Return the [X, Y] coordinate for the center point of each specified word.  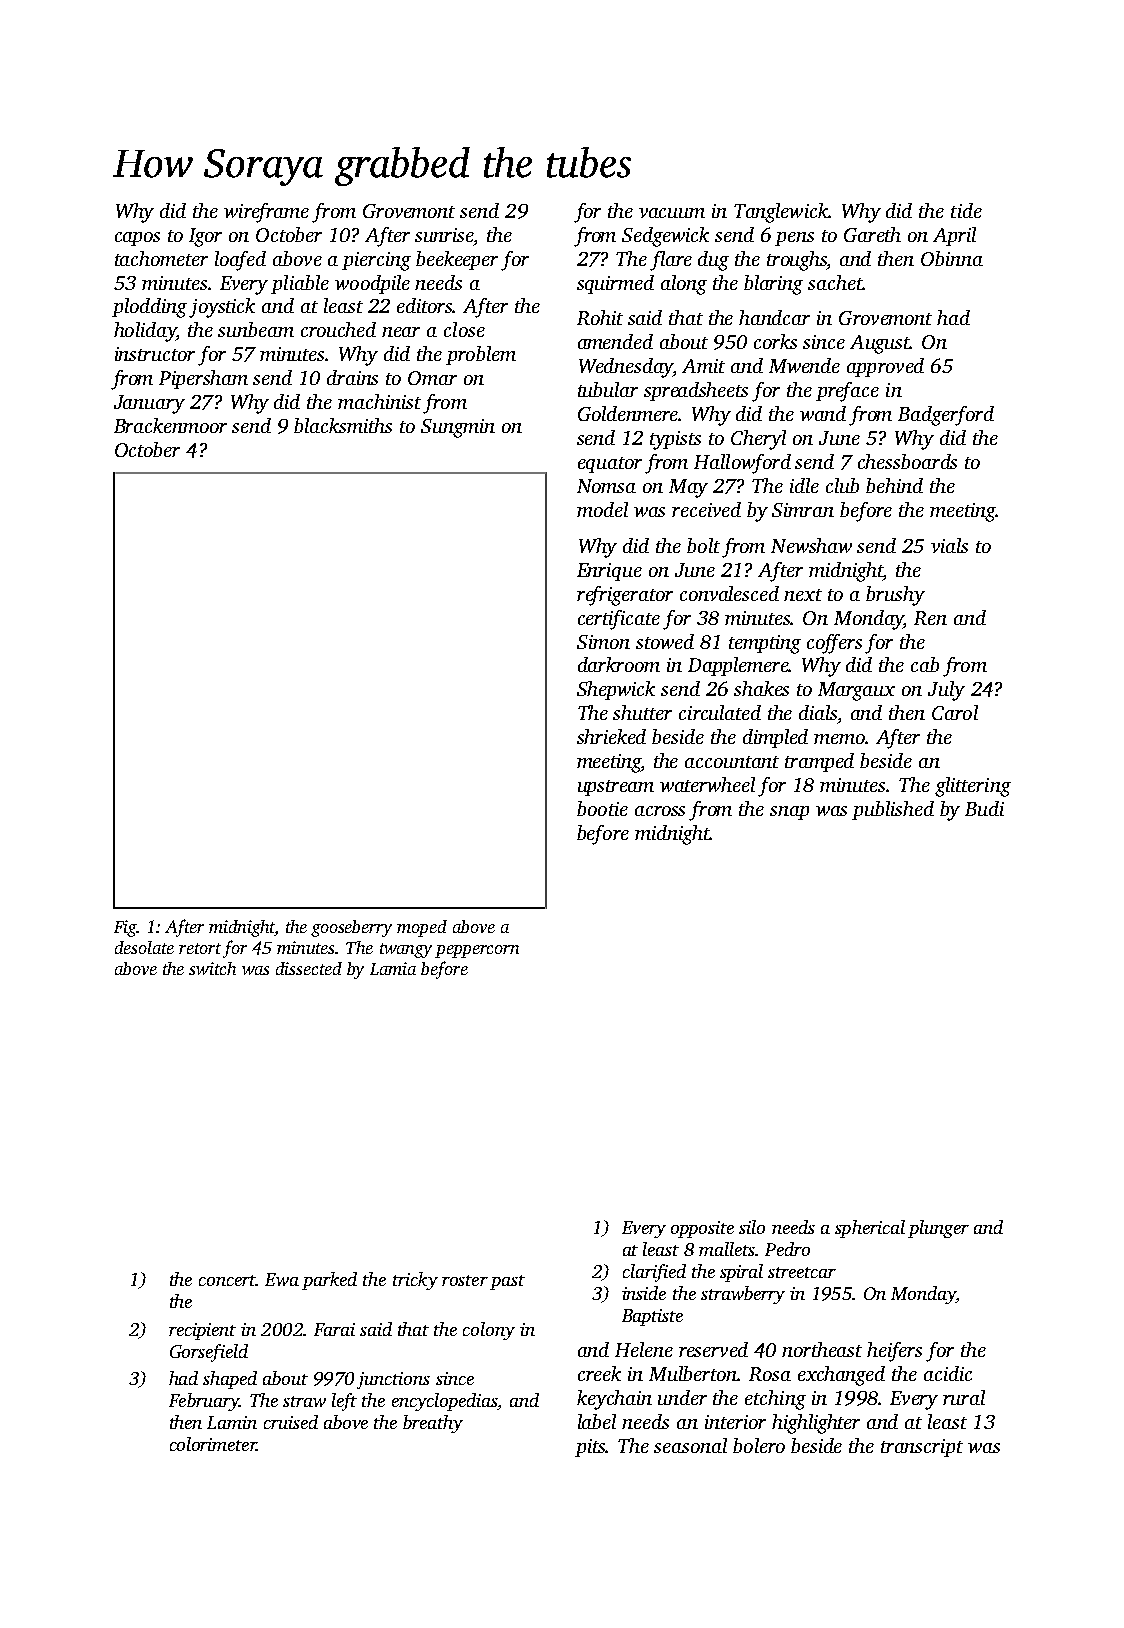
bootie [602, 808]
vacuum [672, 213]
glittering [973, 787]
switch [212, 968]
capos [137, 239]
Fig [125, 928]
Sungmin [458, 428]
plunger [938, 1229]
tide [966, 210]
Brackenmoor [170, 425]
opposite [702, 1229]
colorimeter [213, 1444]
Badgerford [946, 416]
